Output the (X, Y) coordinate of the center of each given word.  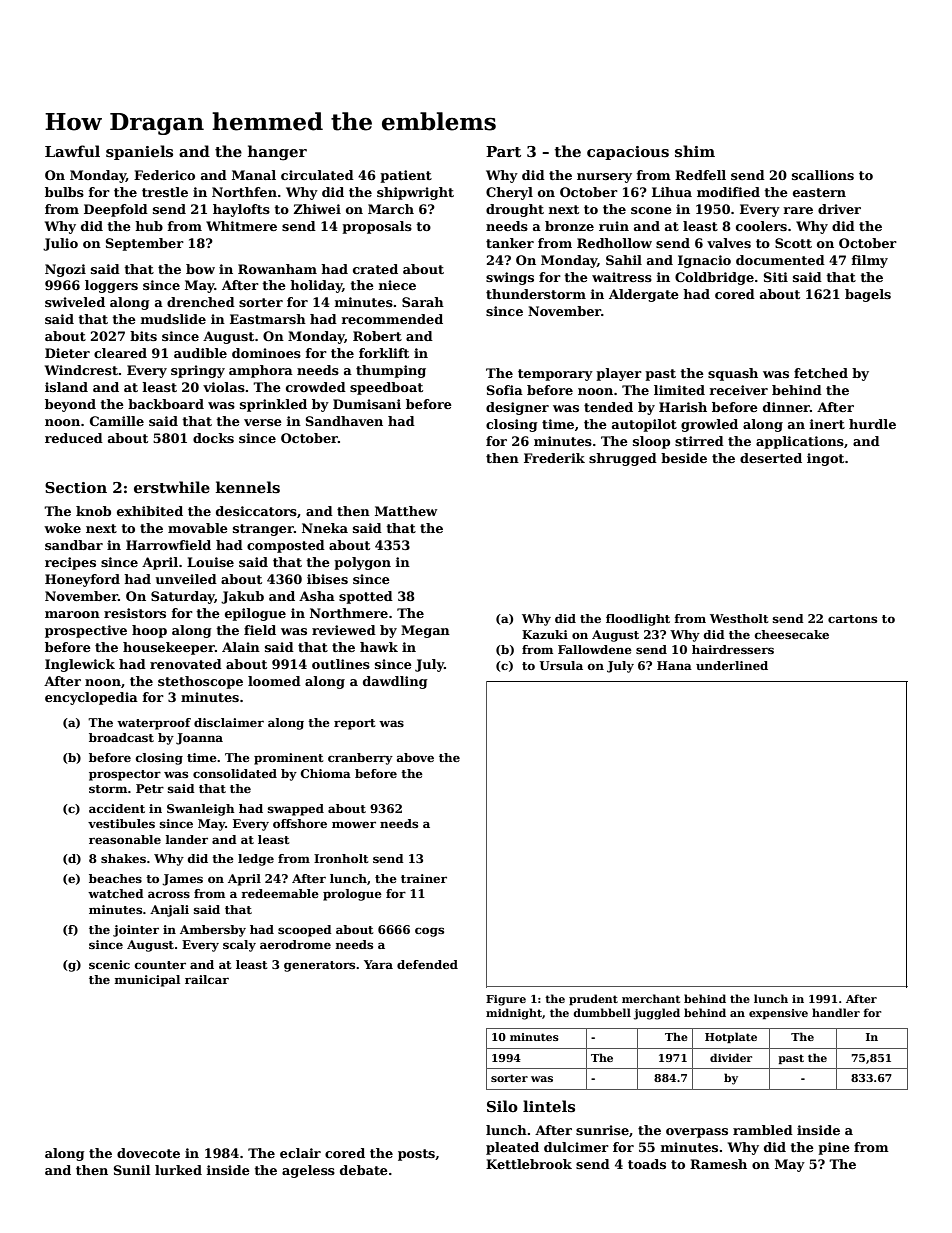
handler (836, 1012)
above (415, 757)
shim (695, 151)
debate (364, 1170)
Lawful (72, 151)
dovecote (148, 1153)
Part (503, 151)
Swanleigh (201, 810)
